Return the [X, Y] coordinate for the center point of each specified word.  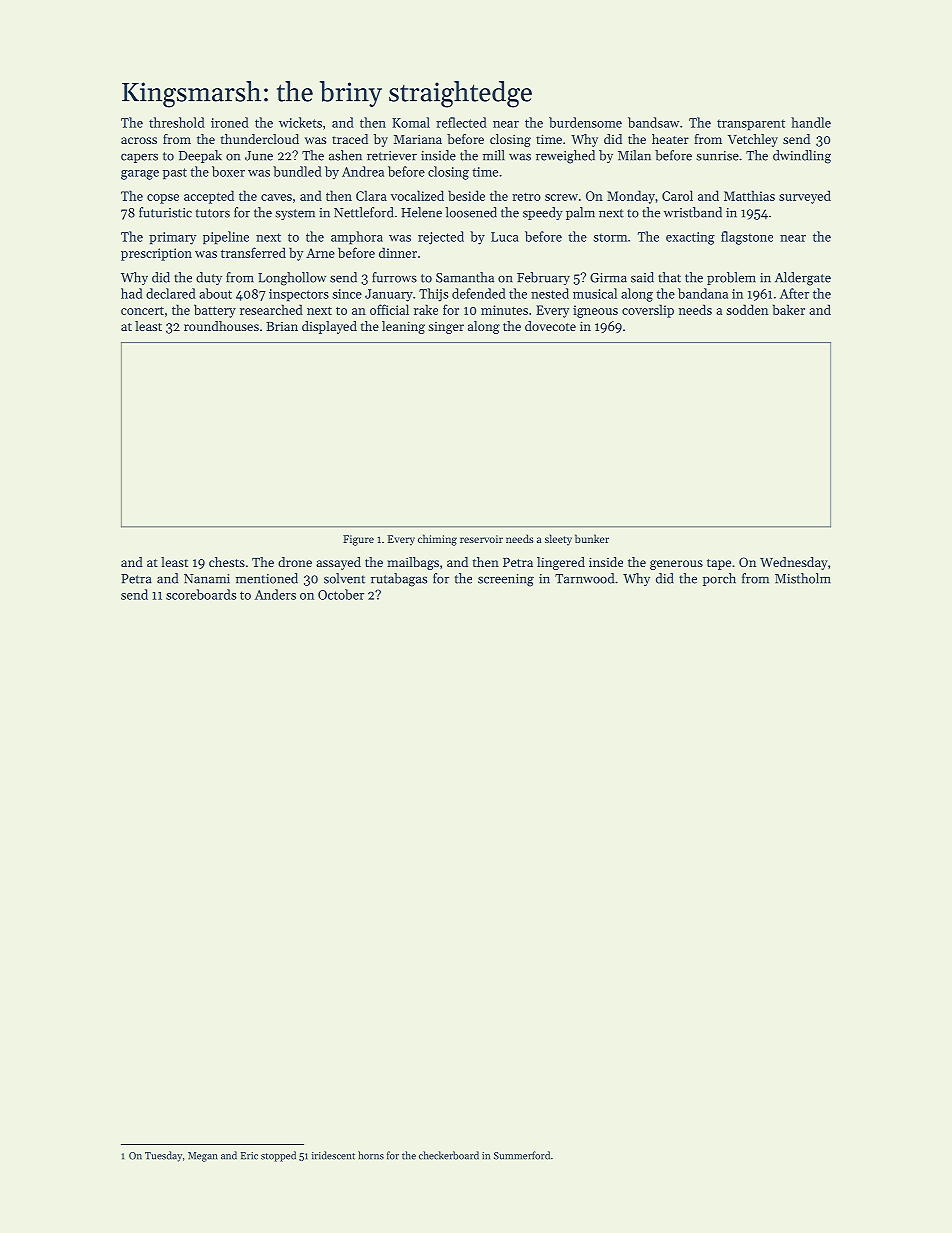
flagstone [747, 238]
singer [446, 328]
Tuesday [163, 1156]
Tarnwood [584, 578]
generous [676, 565]
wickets [300, 122]
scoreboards [201, 594]
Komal [411, 122]
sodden [747, 309]
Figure [358, 540]
